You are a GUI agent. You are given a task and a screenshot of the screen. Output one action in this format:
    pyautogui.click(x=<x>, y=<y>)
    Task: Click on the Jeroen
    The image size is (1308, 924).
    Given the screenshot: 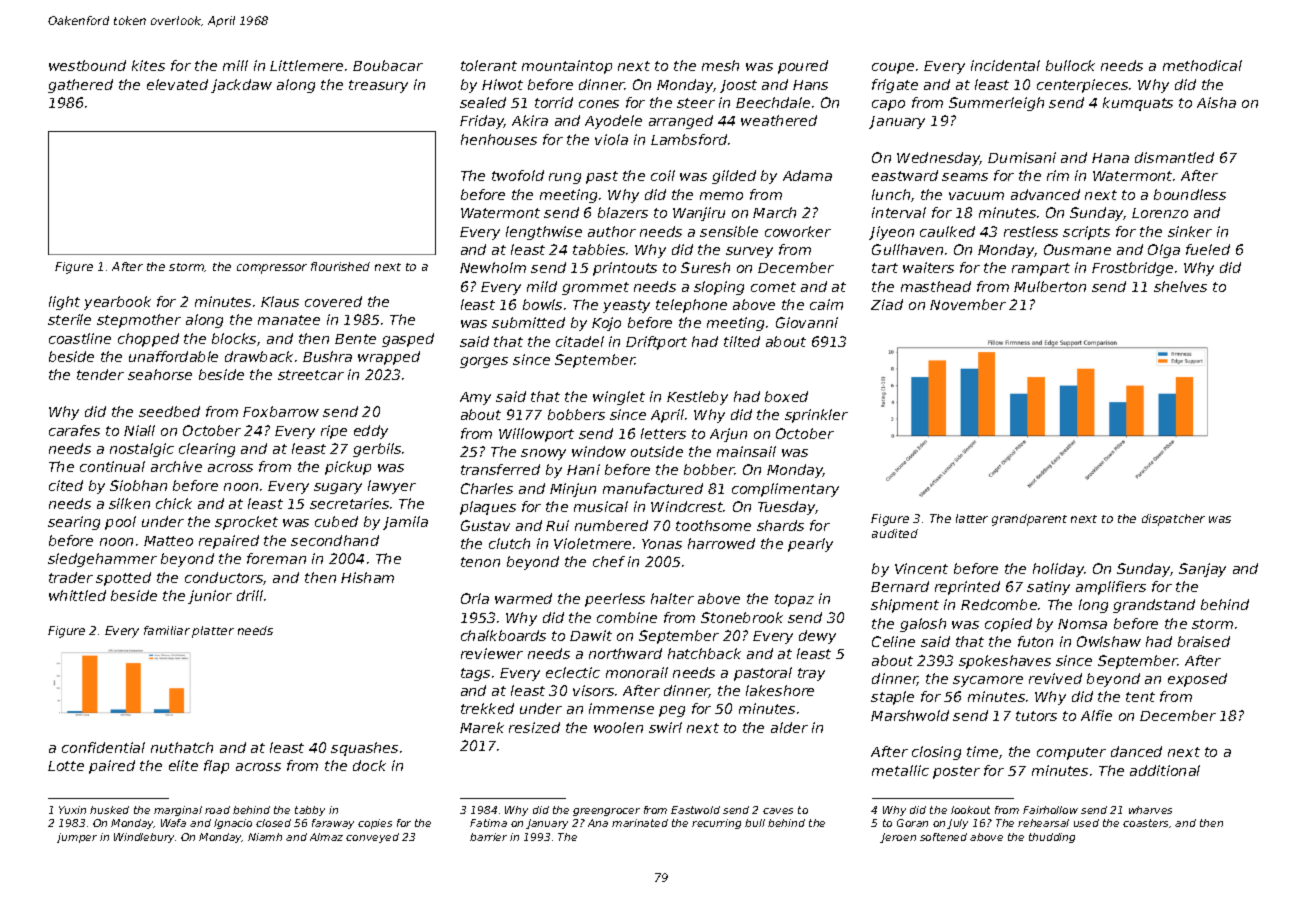 What is the action you would take?
    pyautogui.click(x=898, y=838)
